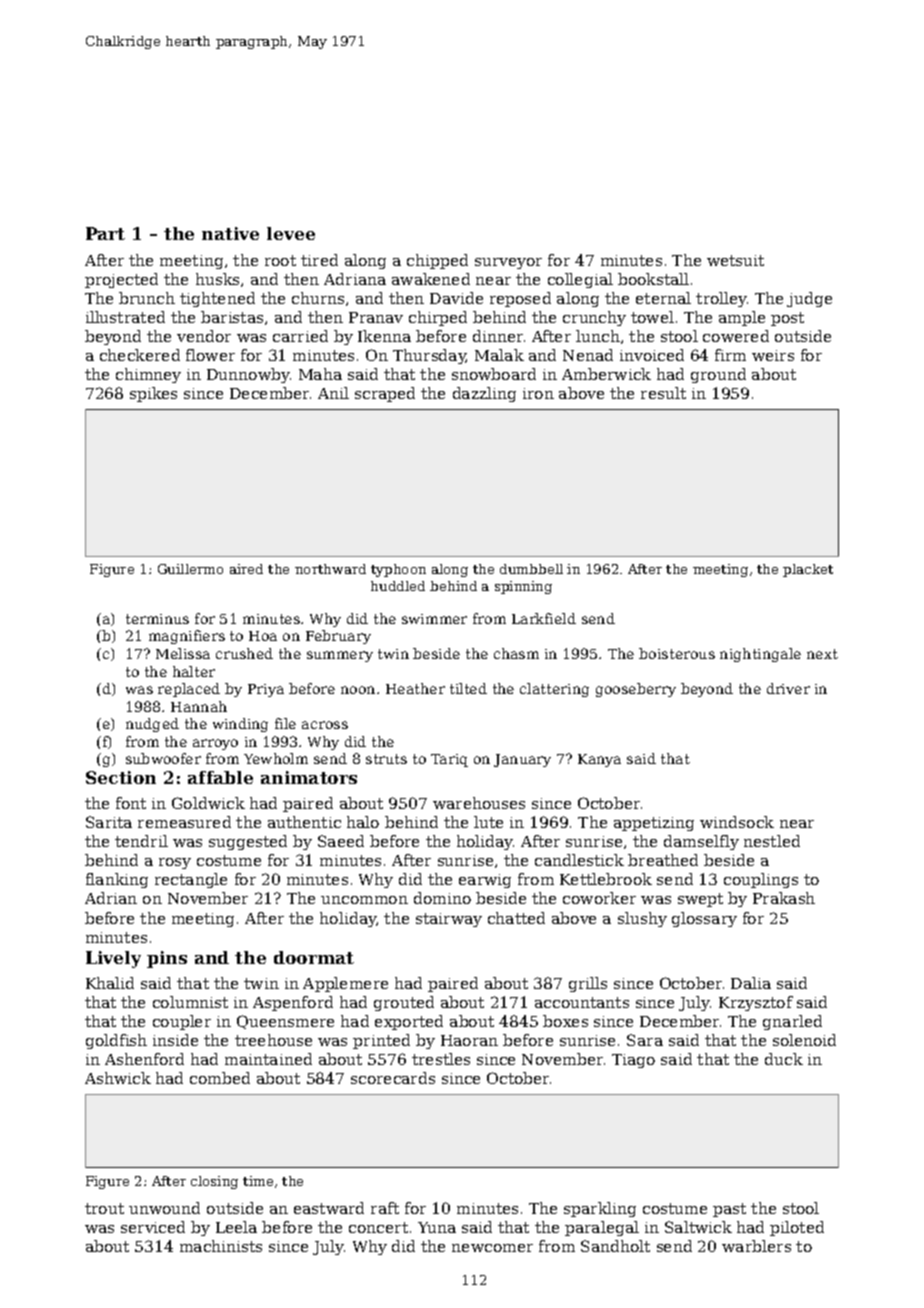 The image size is (924, 1308). I want to click on piloted, so click(797, 1228).
